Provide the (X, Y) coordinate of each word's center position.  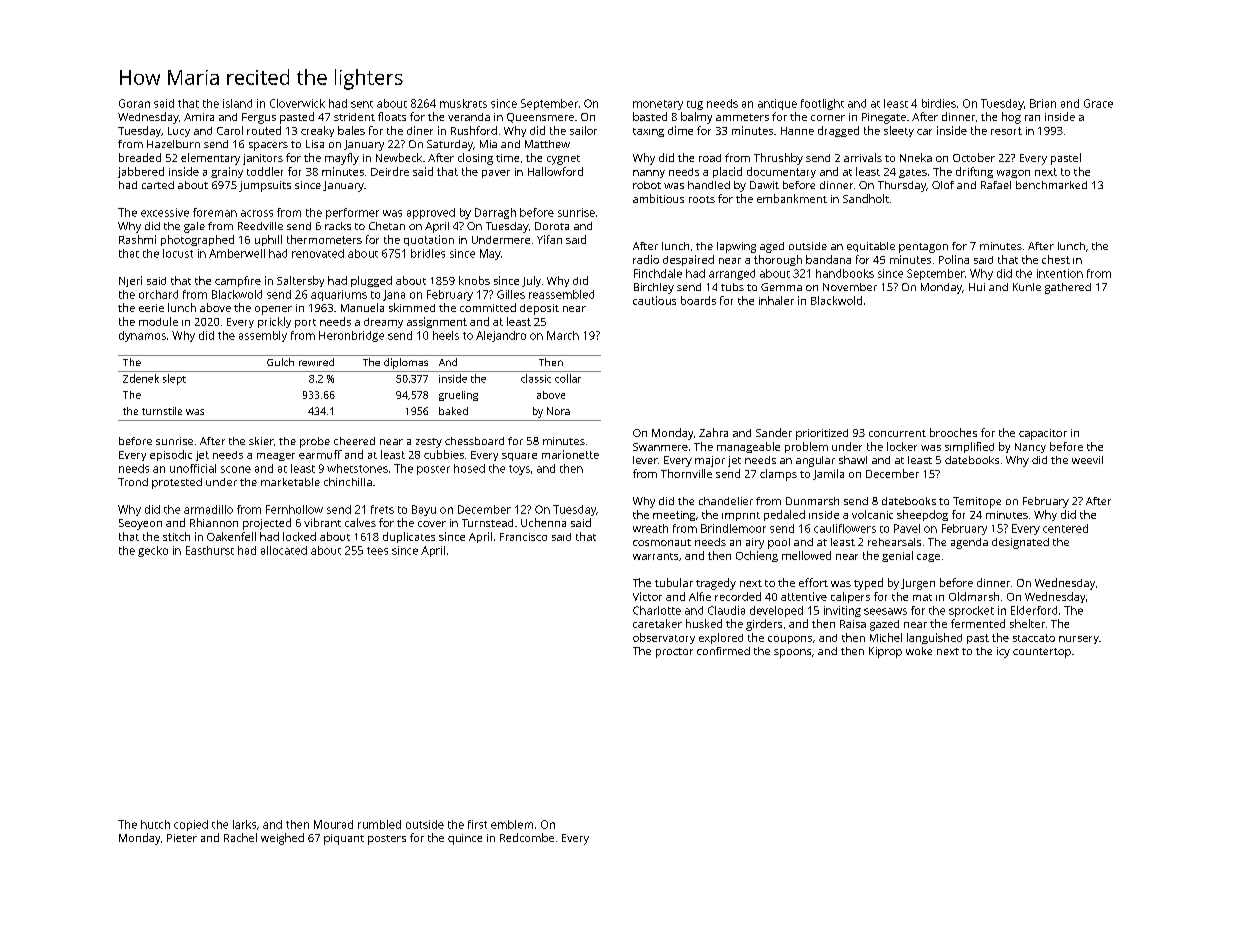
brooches (953, 432)
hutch (155, 824)
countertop (1042, 653)
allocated (284, 550)
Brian (1043, 103)
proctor (674, 653)
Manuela (362, 307)
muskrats (463, 103)
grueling (458, 396)
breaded (140, 157)
